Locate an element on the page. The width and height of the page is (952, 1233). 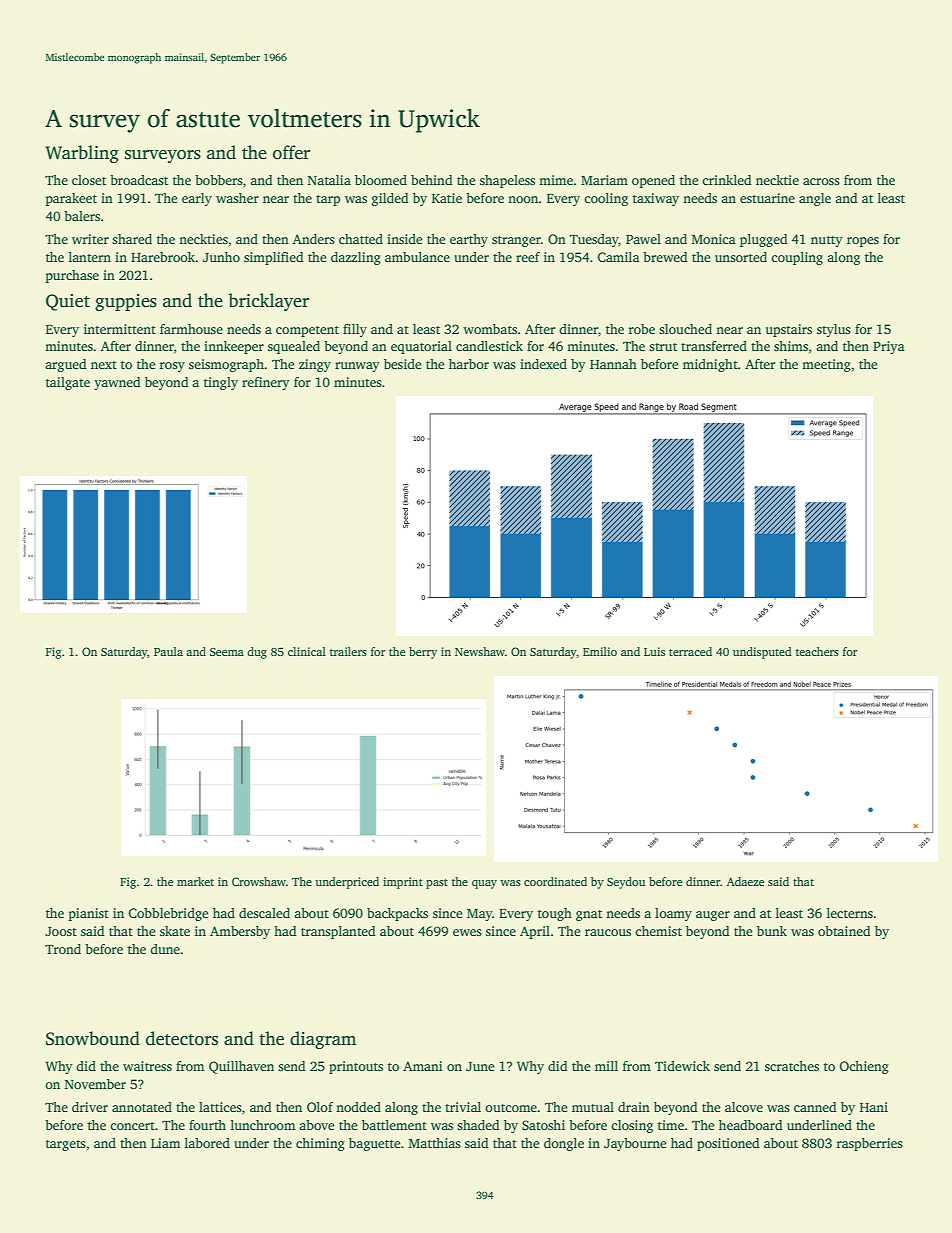
balers is located at coordinates (82, 216).
